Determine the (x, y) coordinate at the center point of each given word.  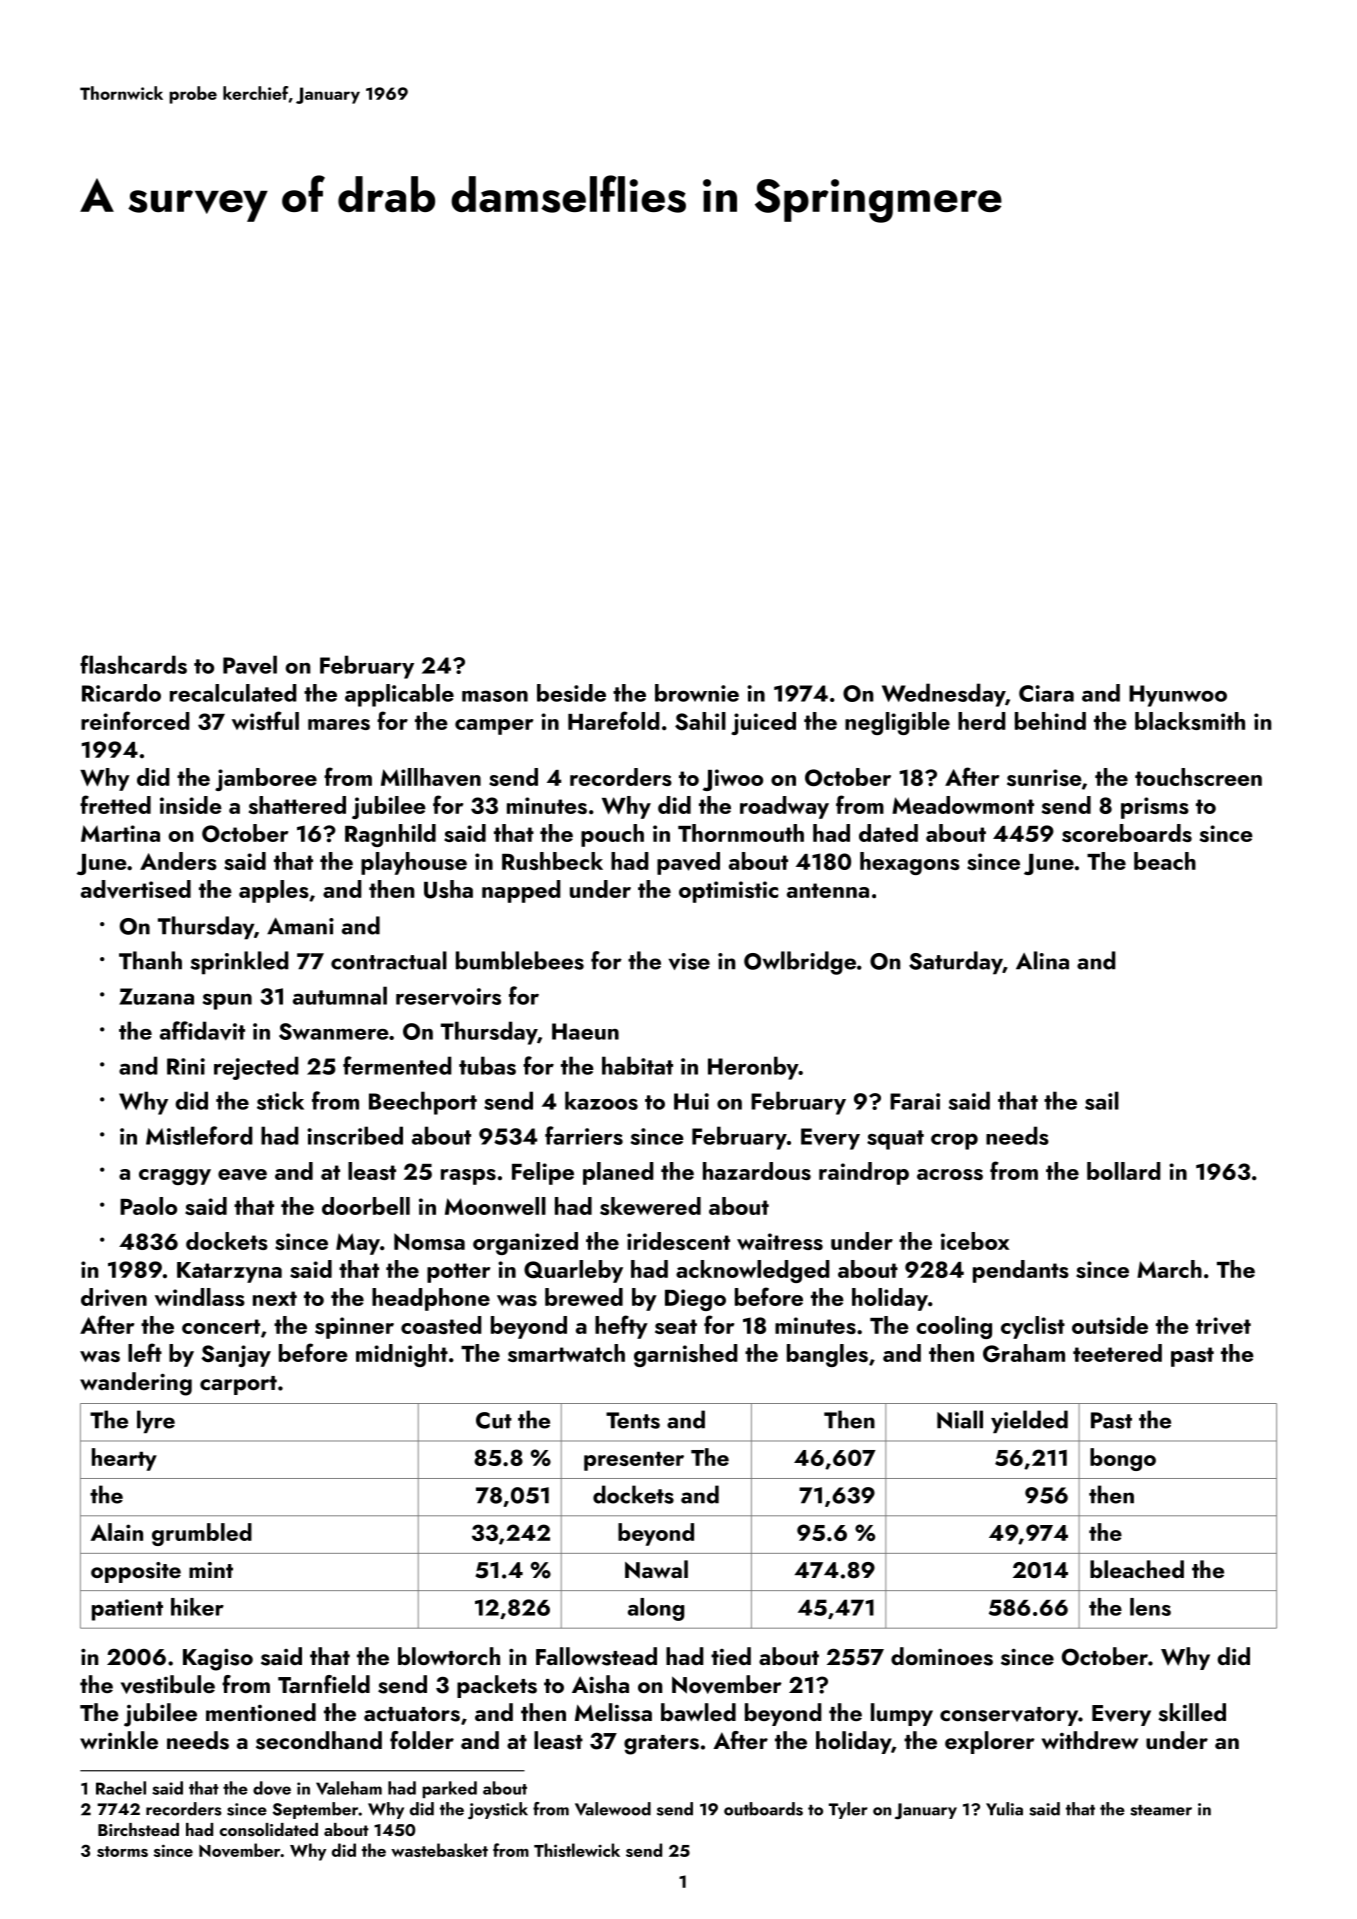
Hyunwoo (1178, 696)
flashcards (133, 664)
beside (571, 693)
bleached (1137, 1569)
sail (1102, 1100)
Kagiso (218, 1659)
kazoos (601, 1100)
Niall (960, 1419)
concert (221, 1326)
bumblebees (520, 960)
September (315, 1810)
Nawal (656, 1569)
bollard (1124, 1171)
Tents (633, 1420)
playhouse (414, 863)
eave (242, 1175)
